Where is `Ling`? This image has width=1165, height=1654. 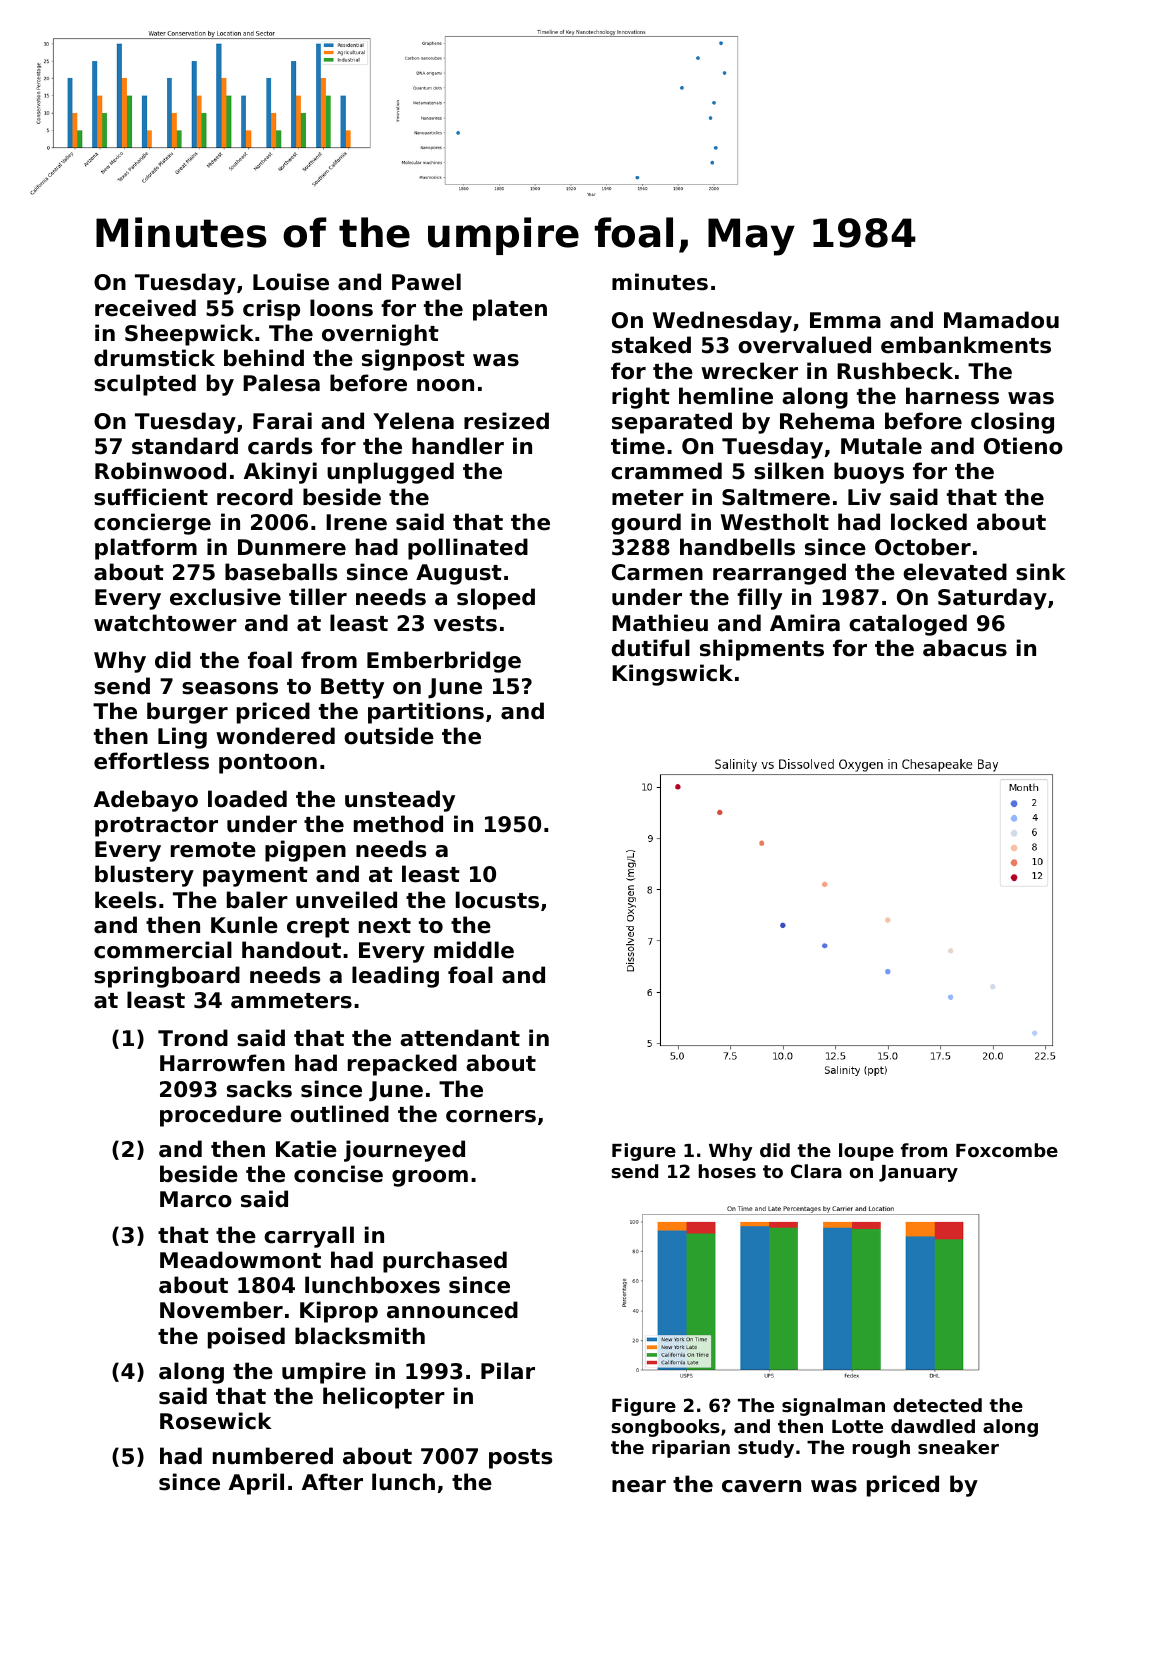
Ling is located at coordinates (182, 738).
